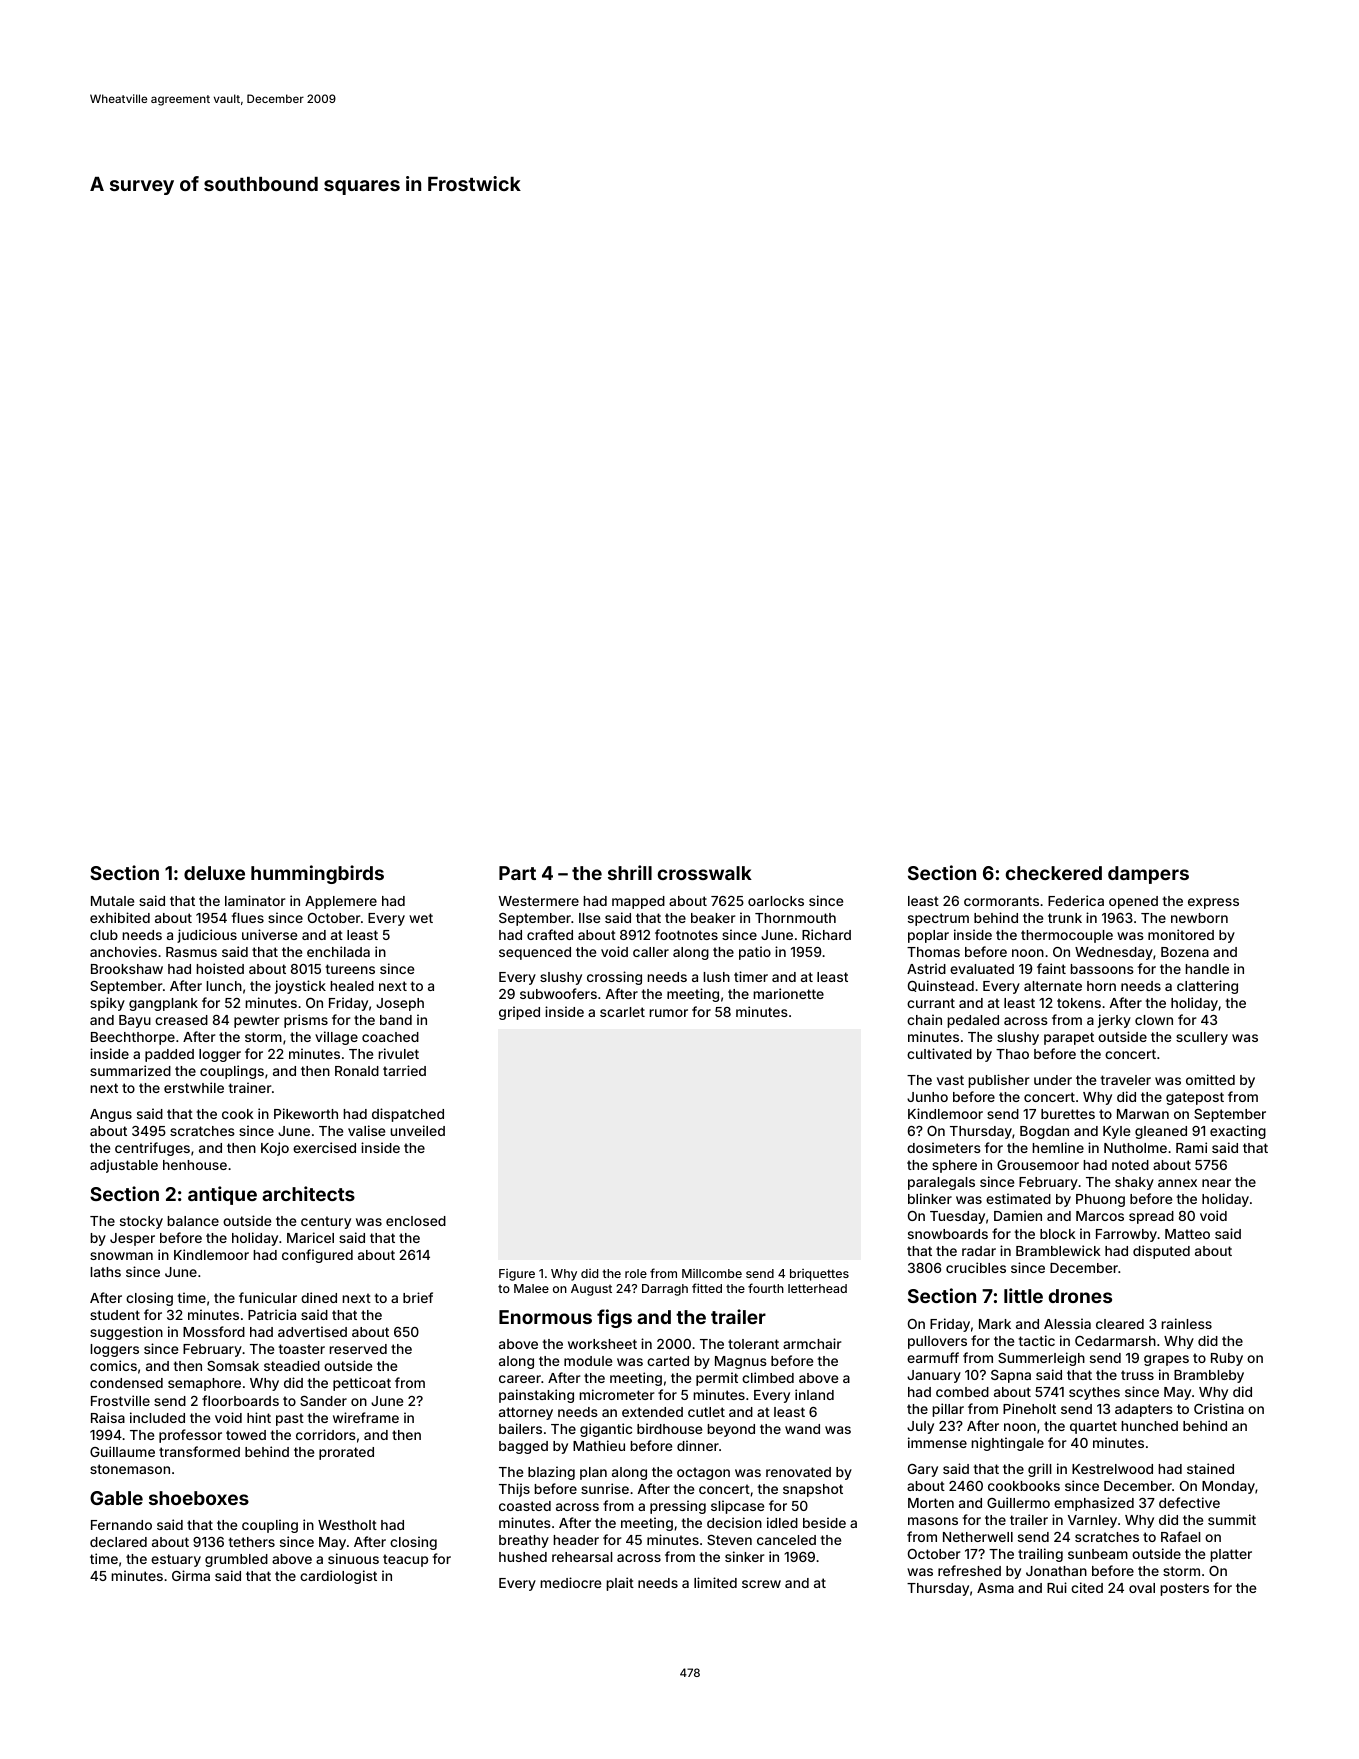 Image resolution: width=1359 pixels, height=1759 pixels. I want to click on included, so click(157, 1417).
